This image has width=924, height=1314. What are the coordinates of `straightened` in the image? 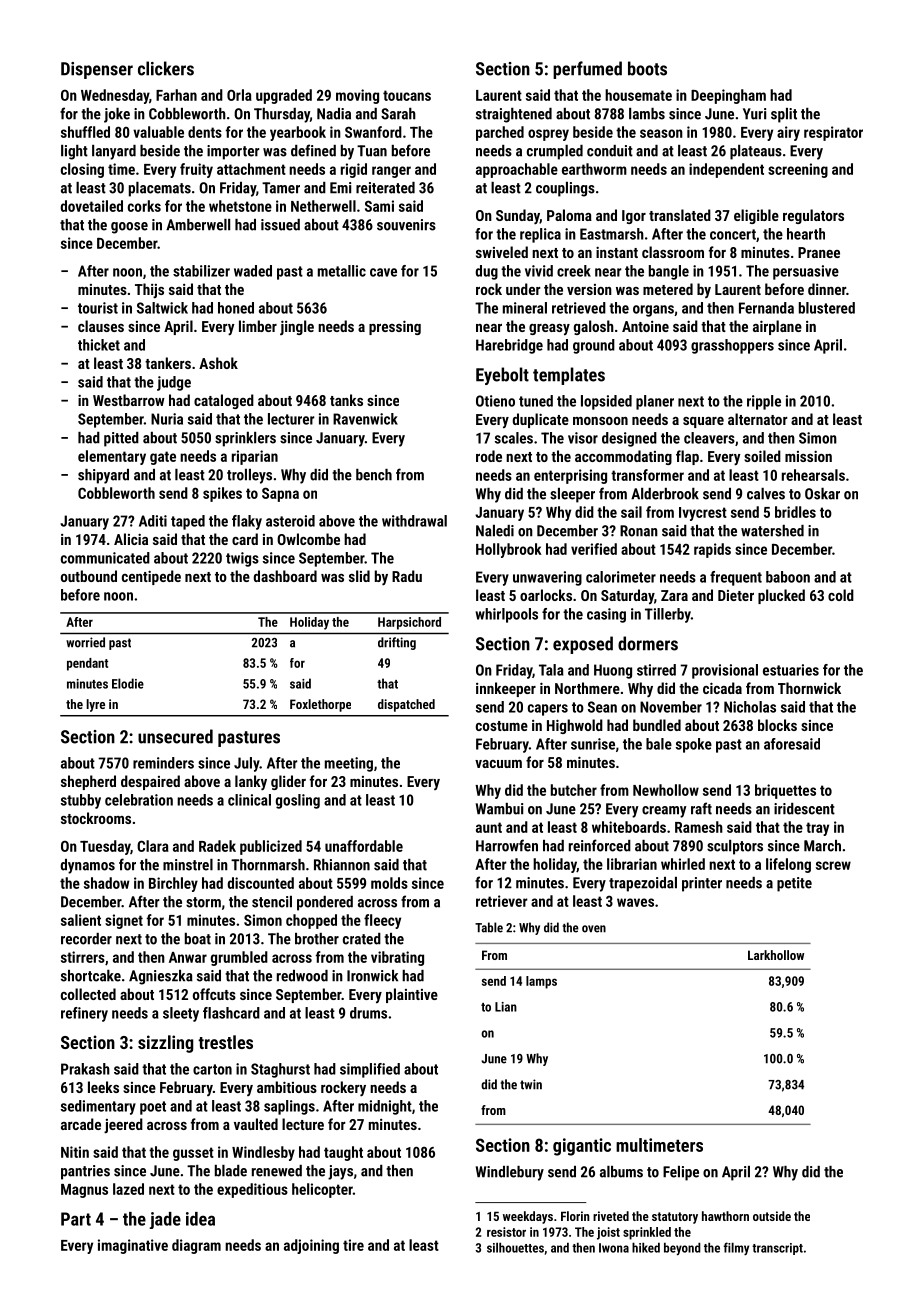 It's located at (514, 115).
